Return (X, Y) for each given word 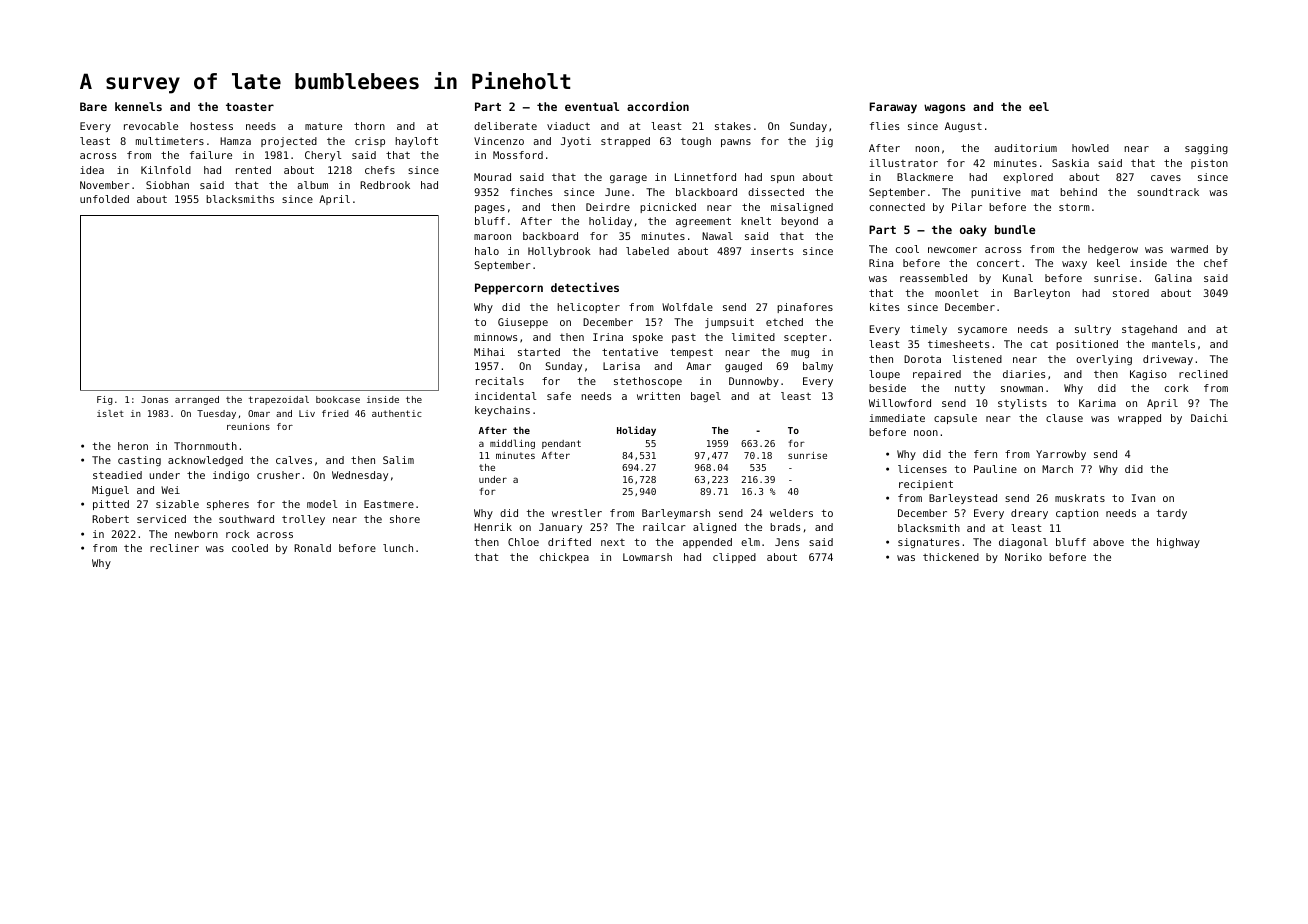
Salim (398, 460)
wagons (944, 109)
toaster (250, 107)
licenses (922, 469)
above (1108, 542)
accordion (658, 106)
